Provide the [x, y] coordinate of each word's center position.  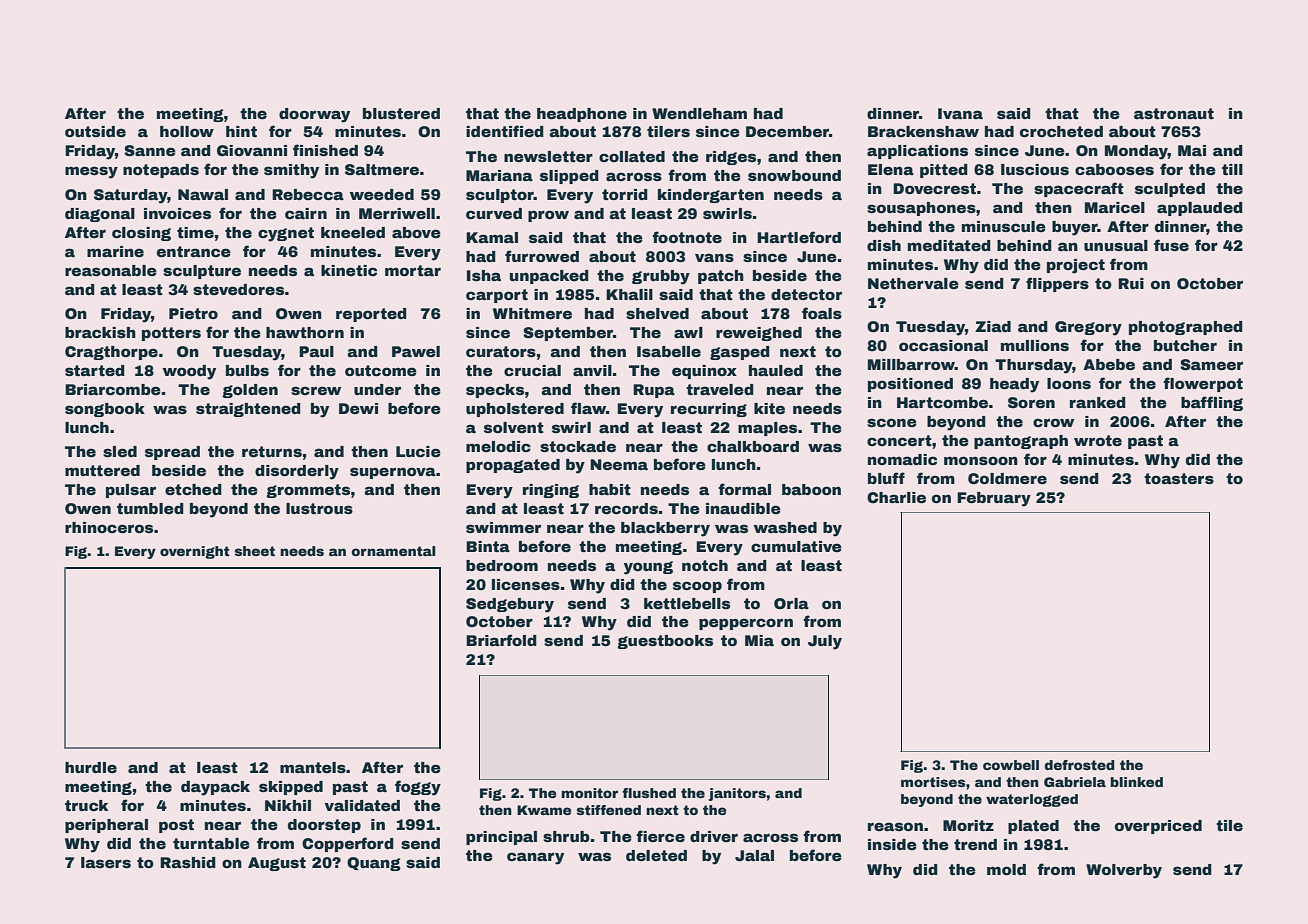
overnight [195, 552]
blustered [401, 113]
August [277, 864]
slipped [569, 177]
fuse [1171, 245]
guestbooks [665, 642]
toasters [1179, 478]
